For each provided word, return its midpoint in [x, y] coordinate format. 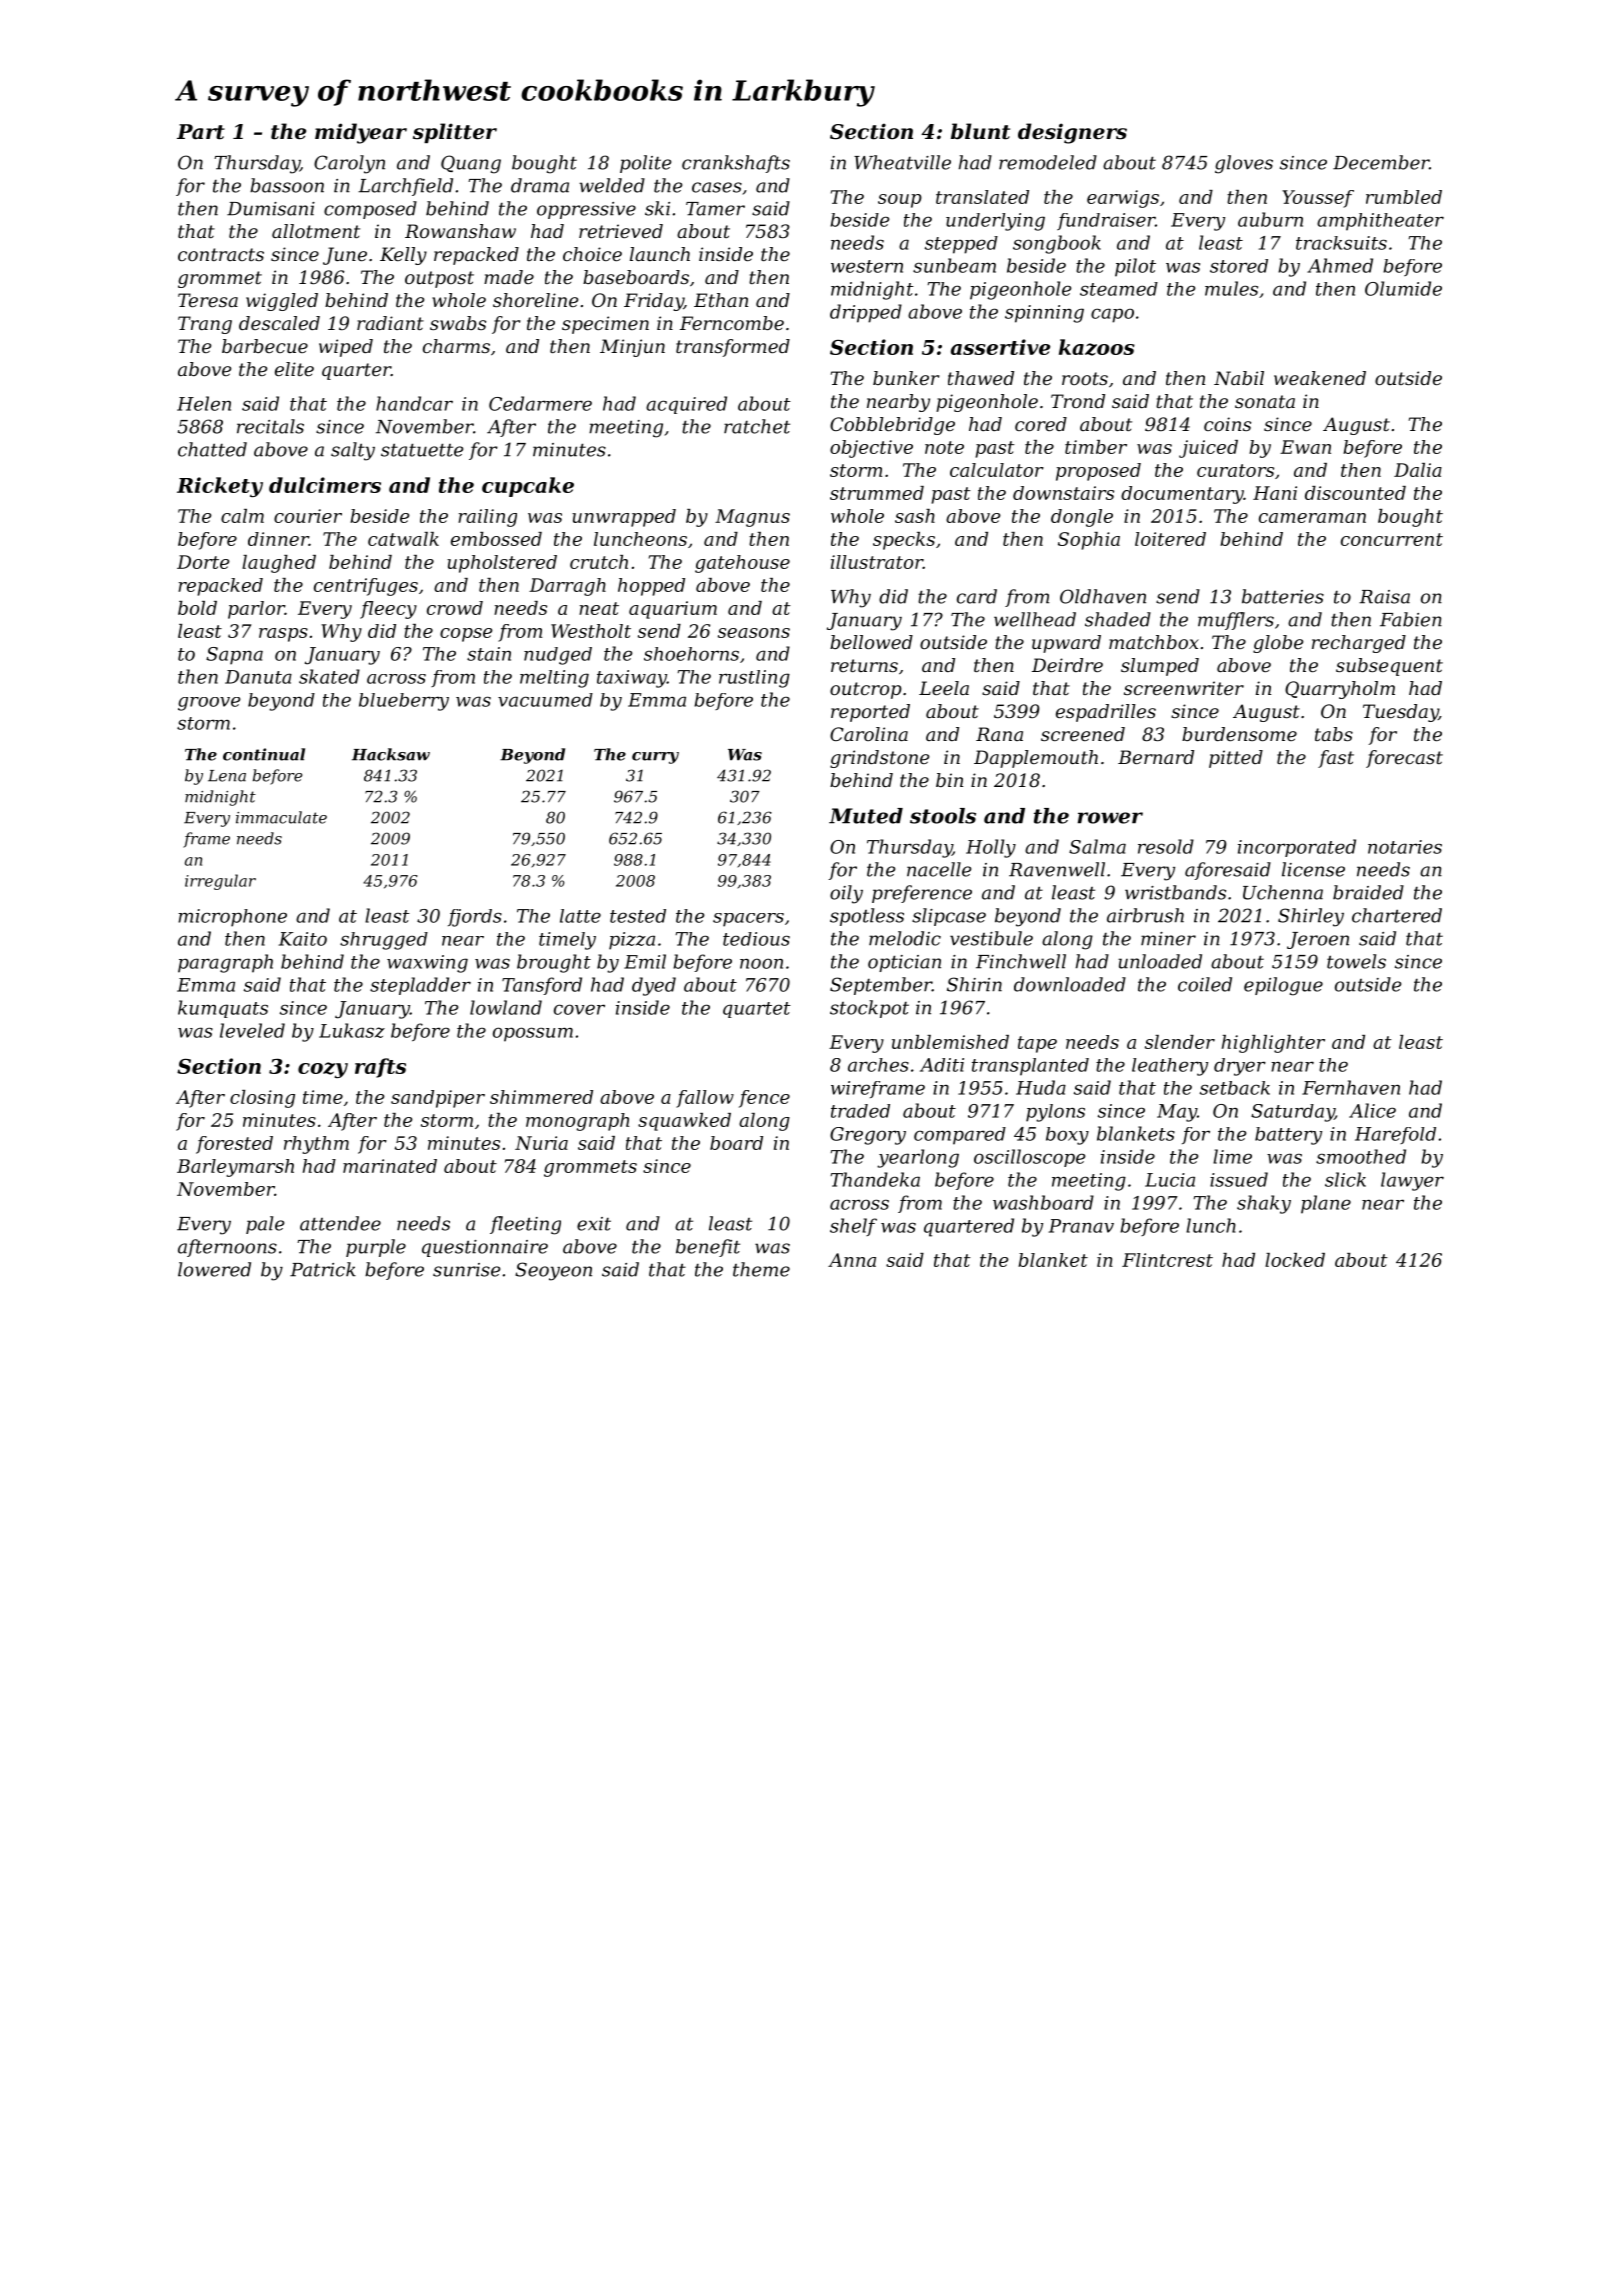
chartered [1397, 915]
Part [201, 132]
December [1381, 162]
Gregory [868, 1136]
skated [329, 676]
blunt [980, 131]
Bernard [1156, 757]
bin [949, 780]
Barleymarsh [235, 1168]
